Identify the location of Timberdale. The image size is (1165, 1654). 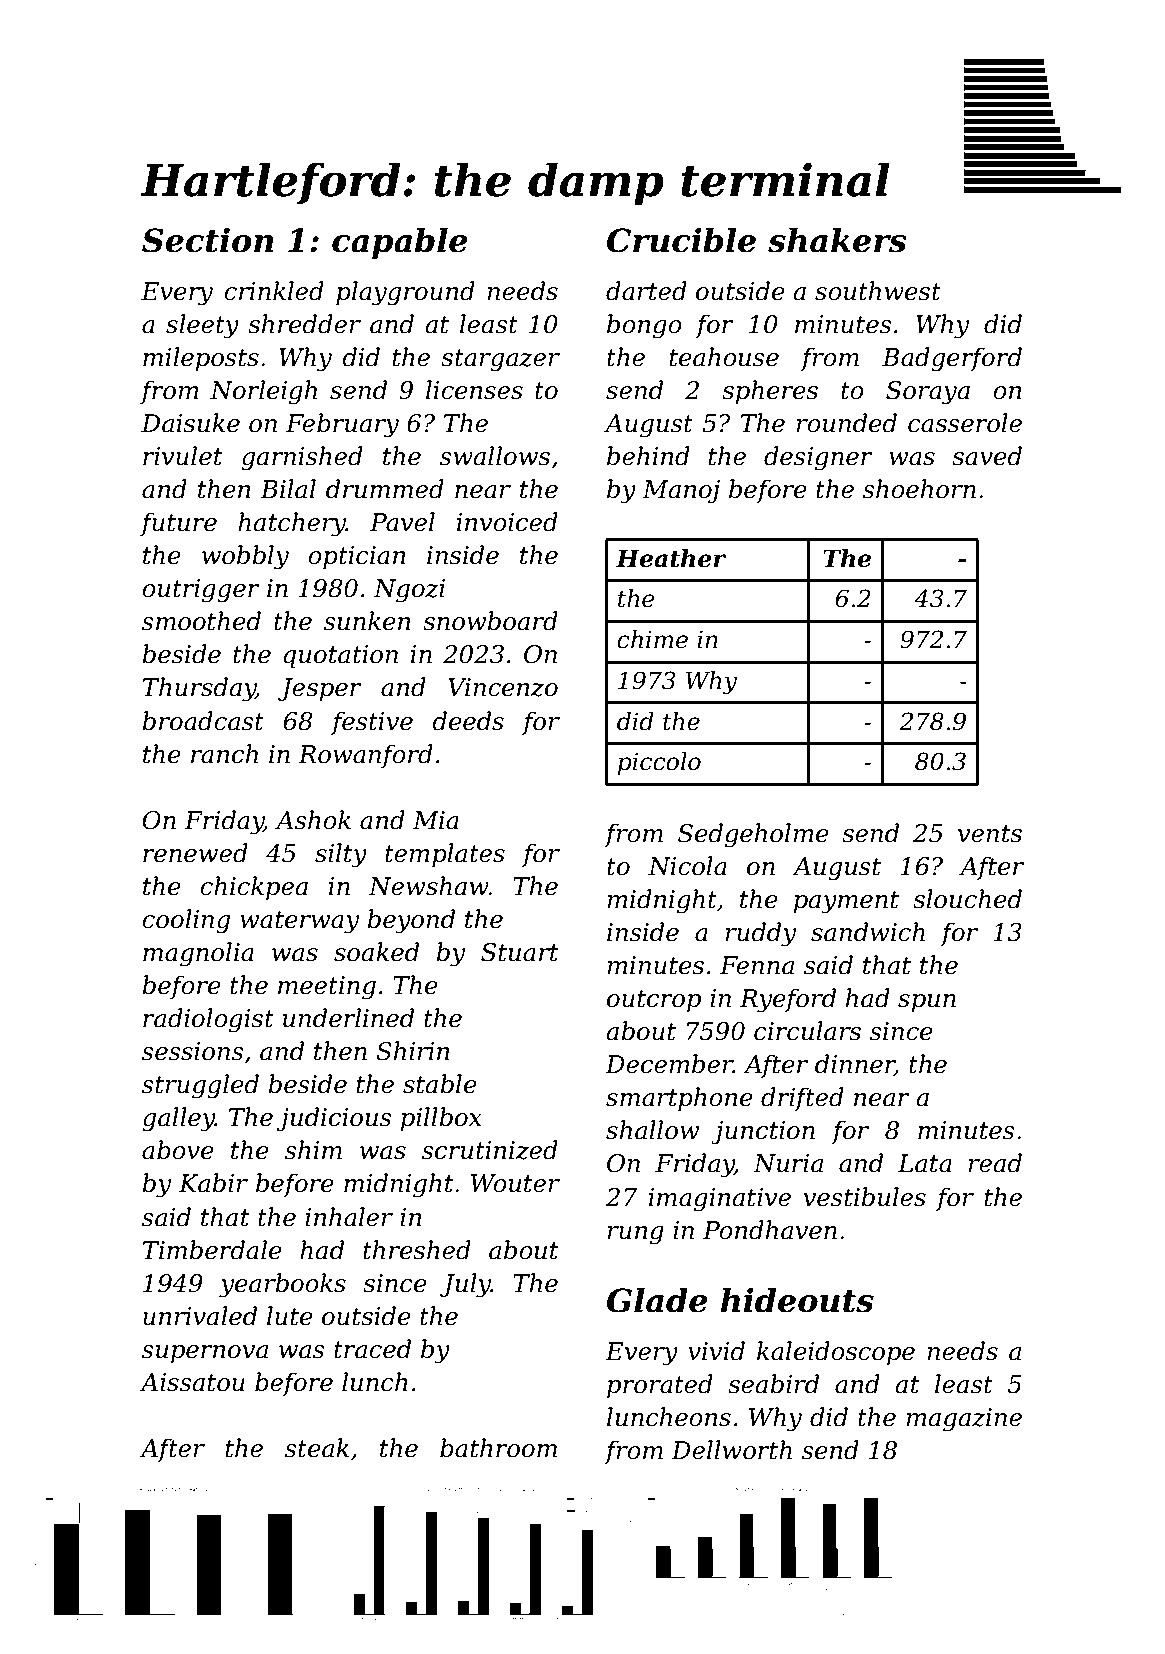
(212, 1250).
